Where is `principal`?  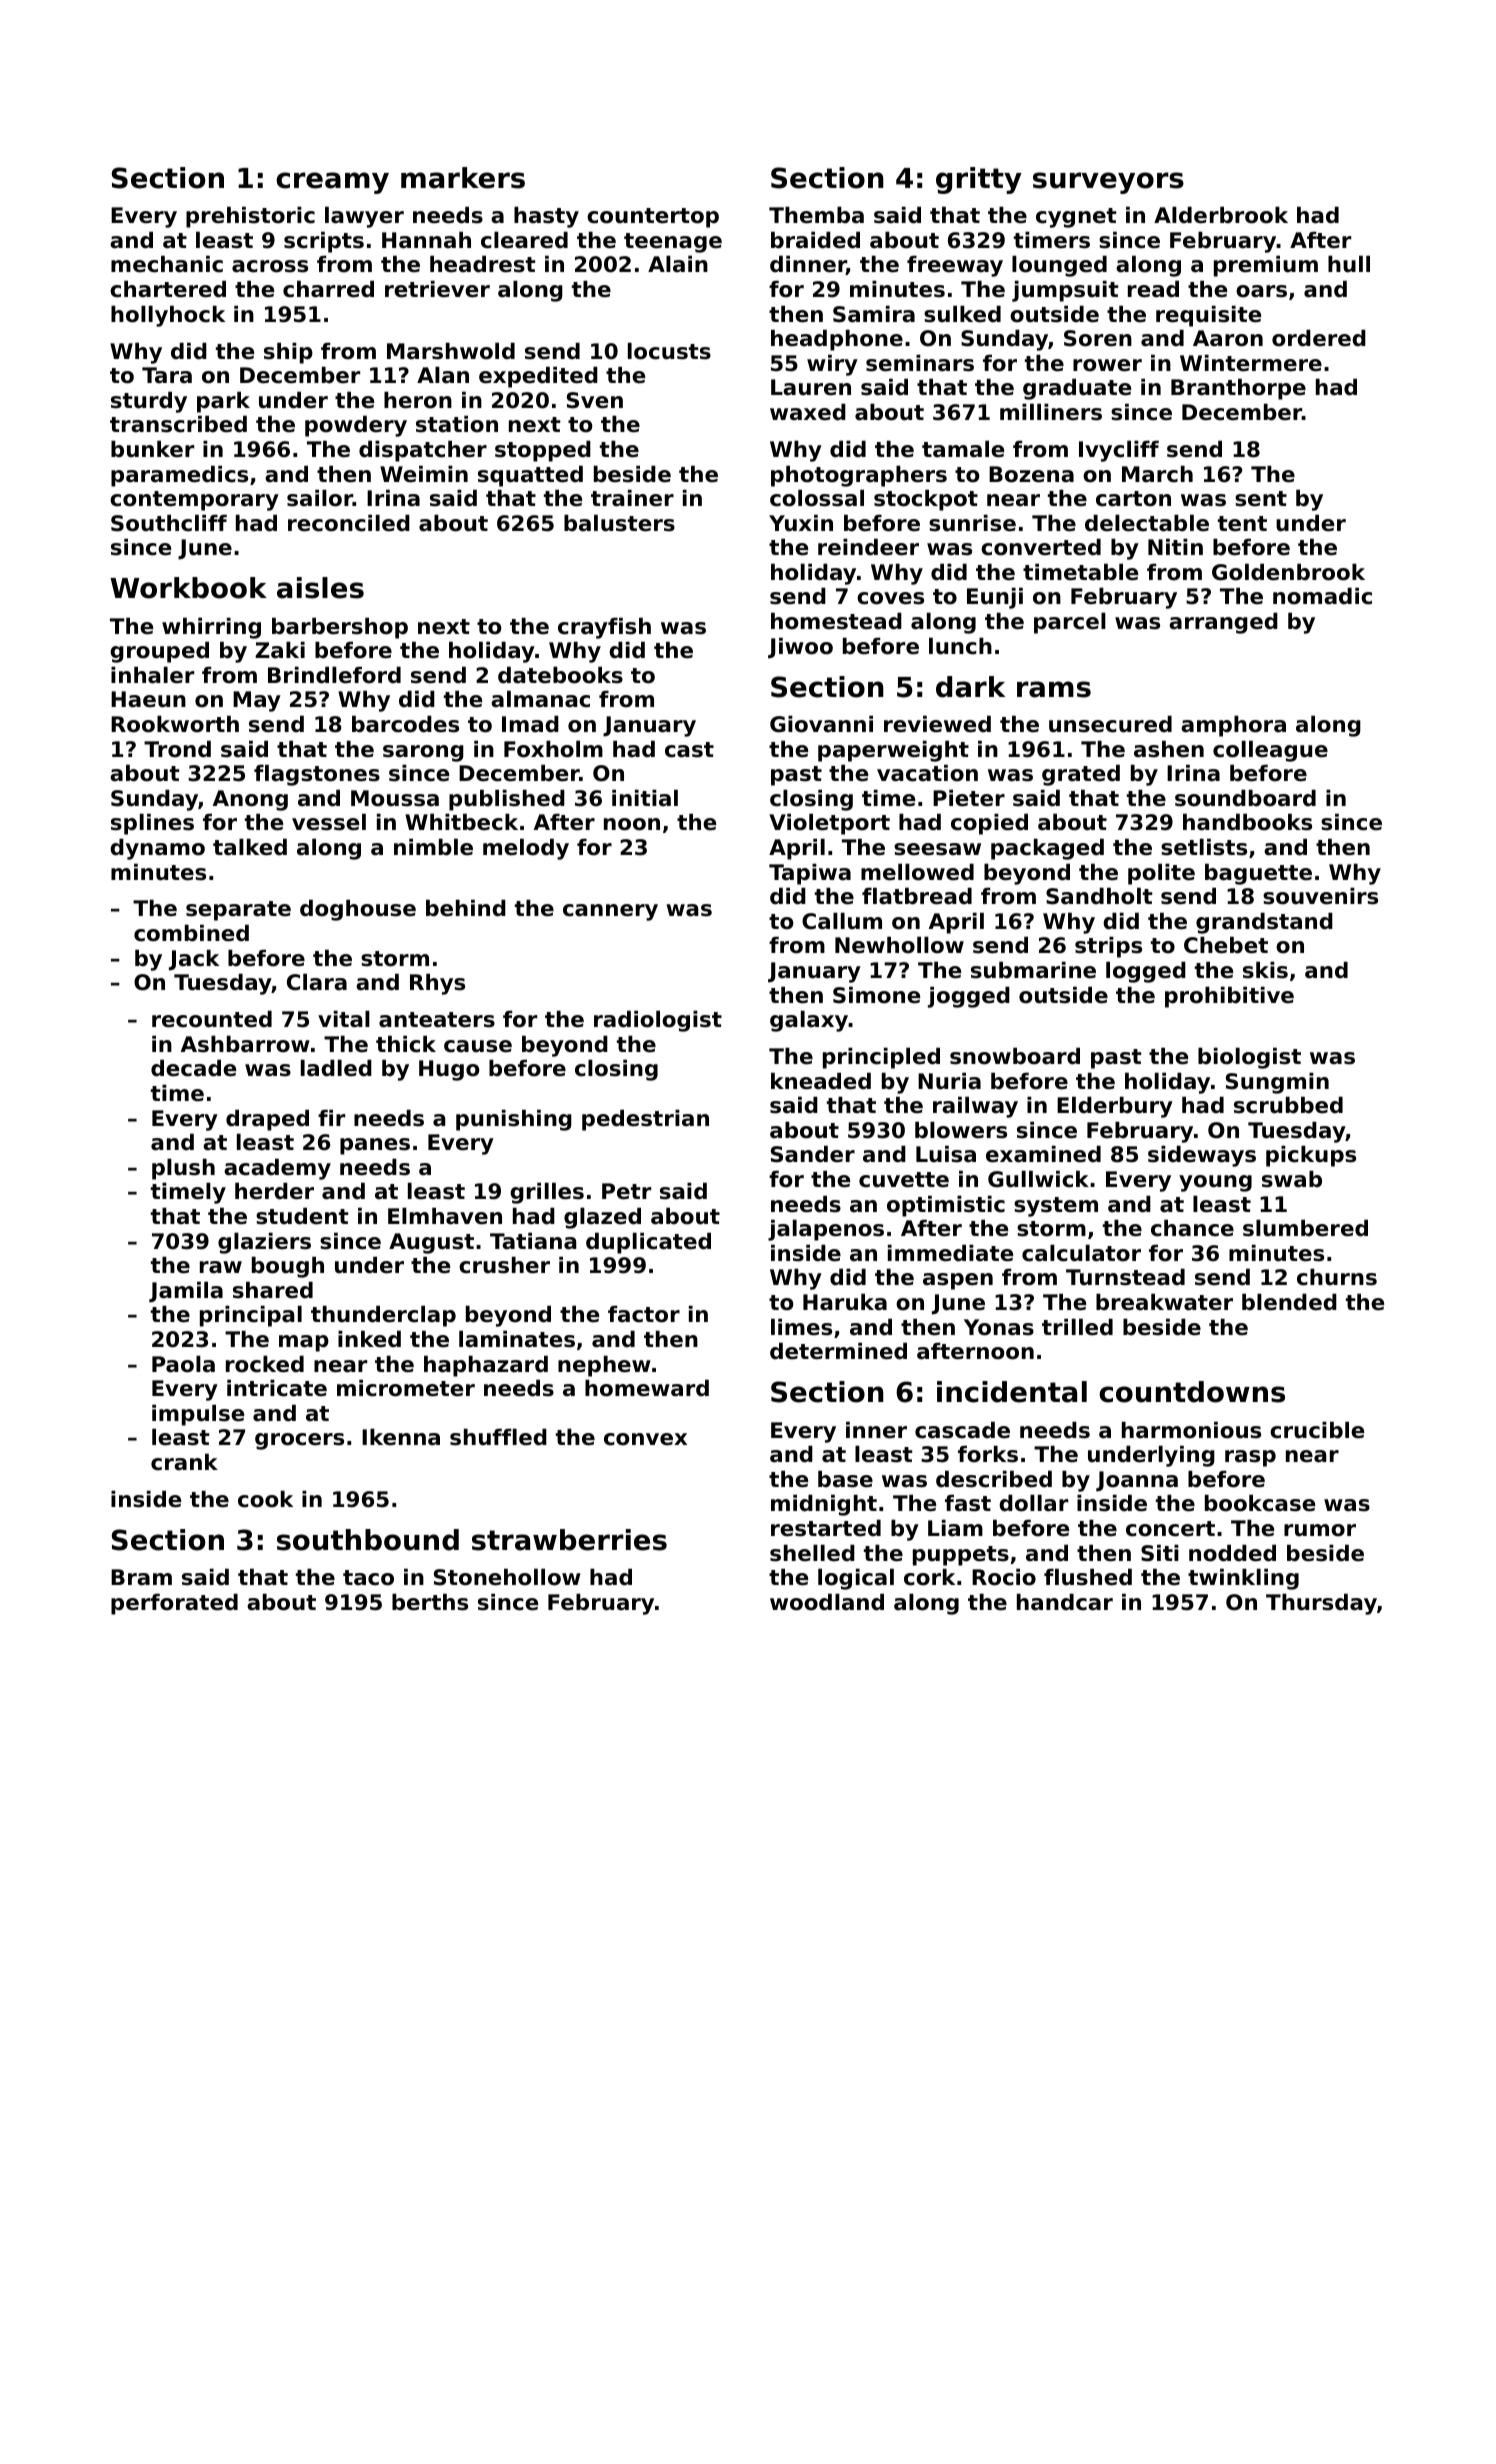
principal is located at coordinates (251, 1316).
